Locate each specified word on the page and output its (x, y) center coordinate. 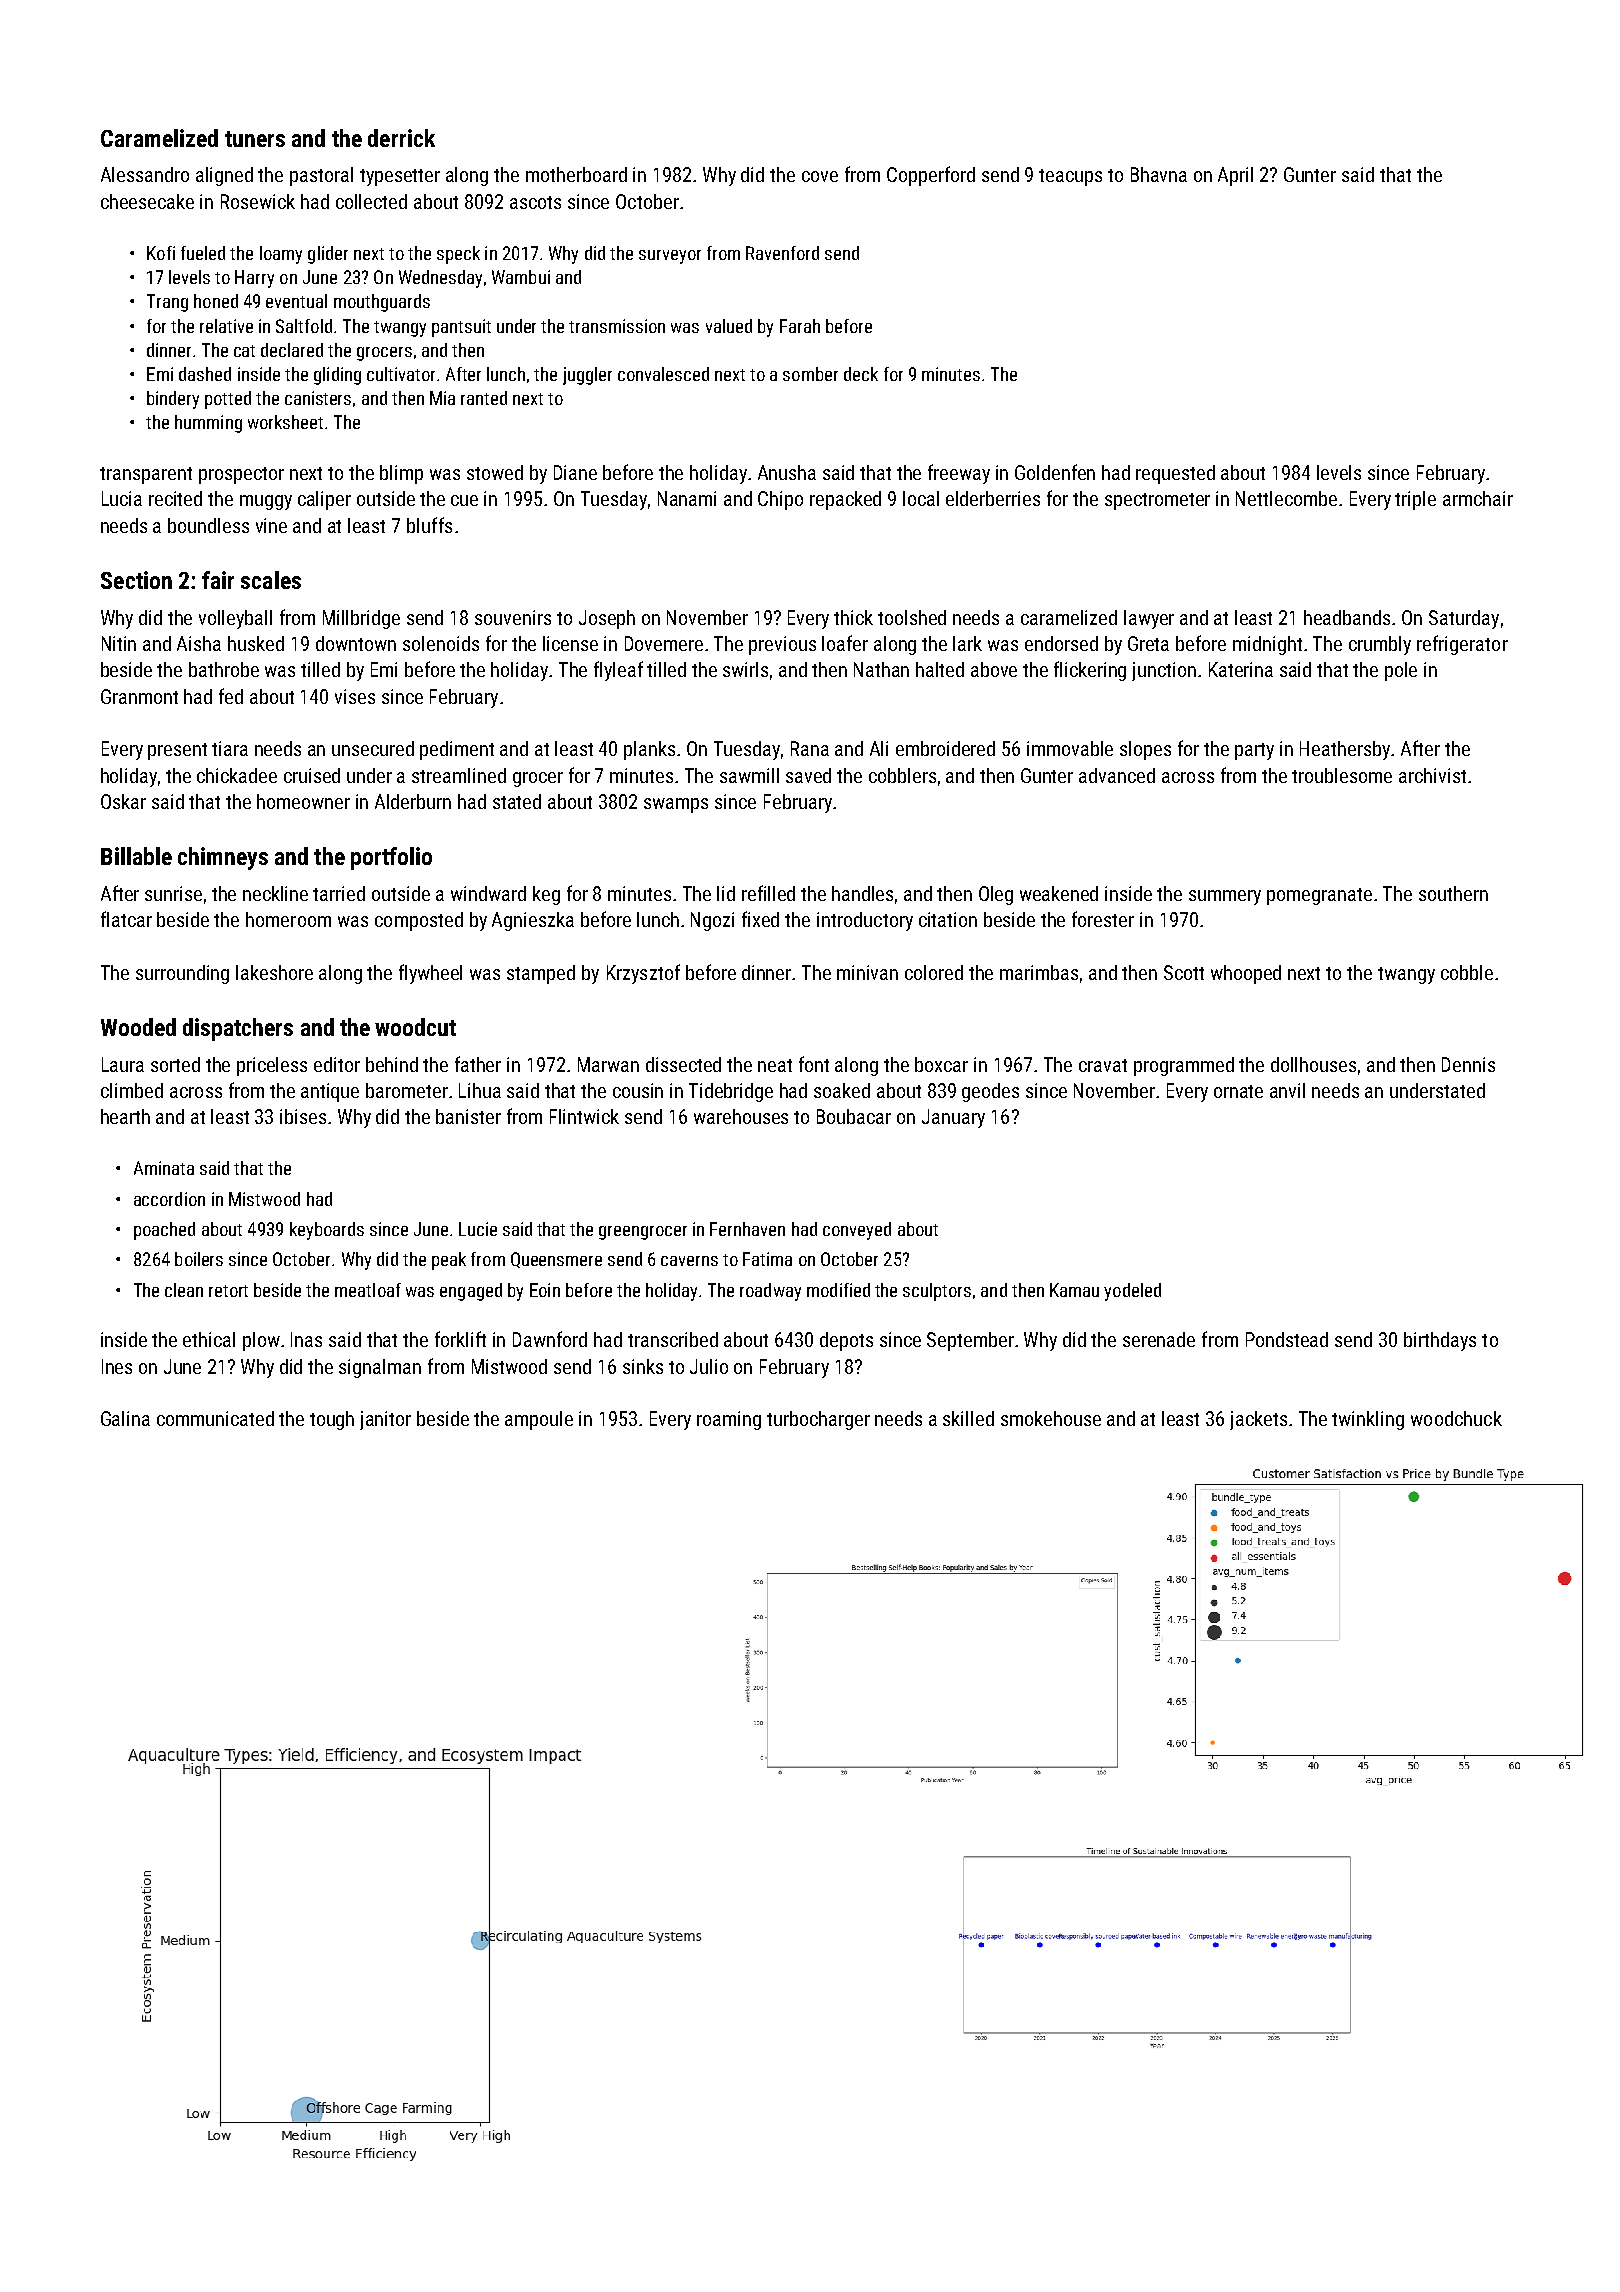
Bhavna (1159, 174)
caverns (689, 1261)
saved (808, 775)
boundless (208, 525)
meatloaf (368, 1290)
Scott (1184, 972)
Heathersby (1345, 750)
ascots (535, 202)
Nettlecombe (1286, 498)
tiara (230, 748)
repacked (845, 500)
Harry (254, 279)
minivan (867, 972)
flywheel (430, 974)
